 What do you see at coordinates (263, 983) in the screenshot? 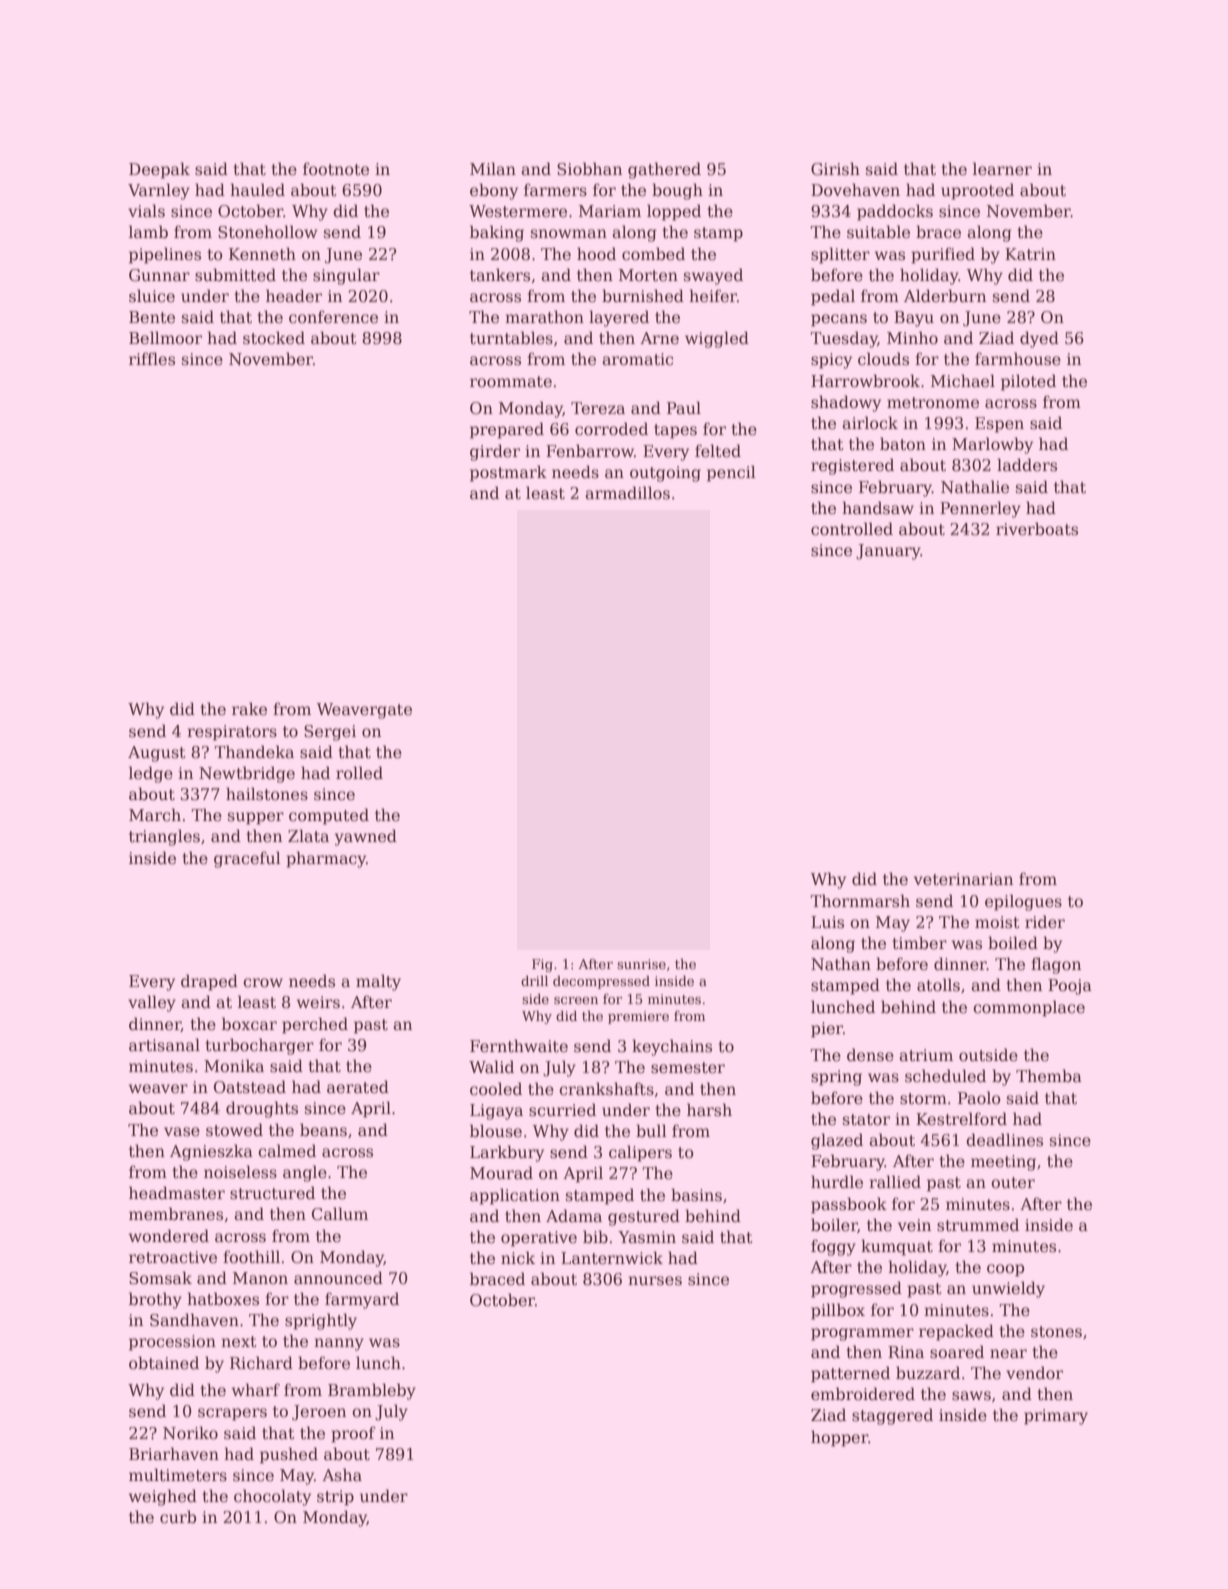
I see `crow` at bounding box center [263, 983].
